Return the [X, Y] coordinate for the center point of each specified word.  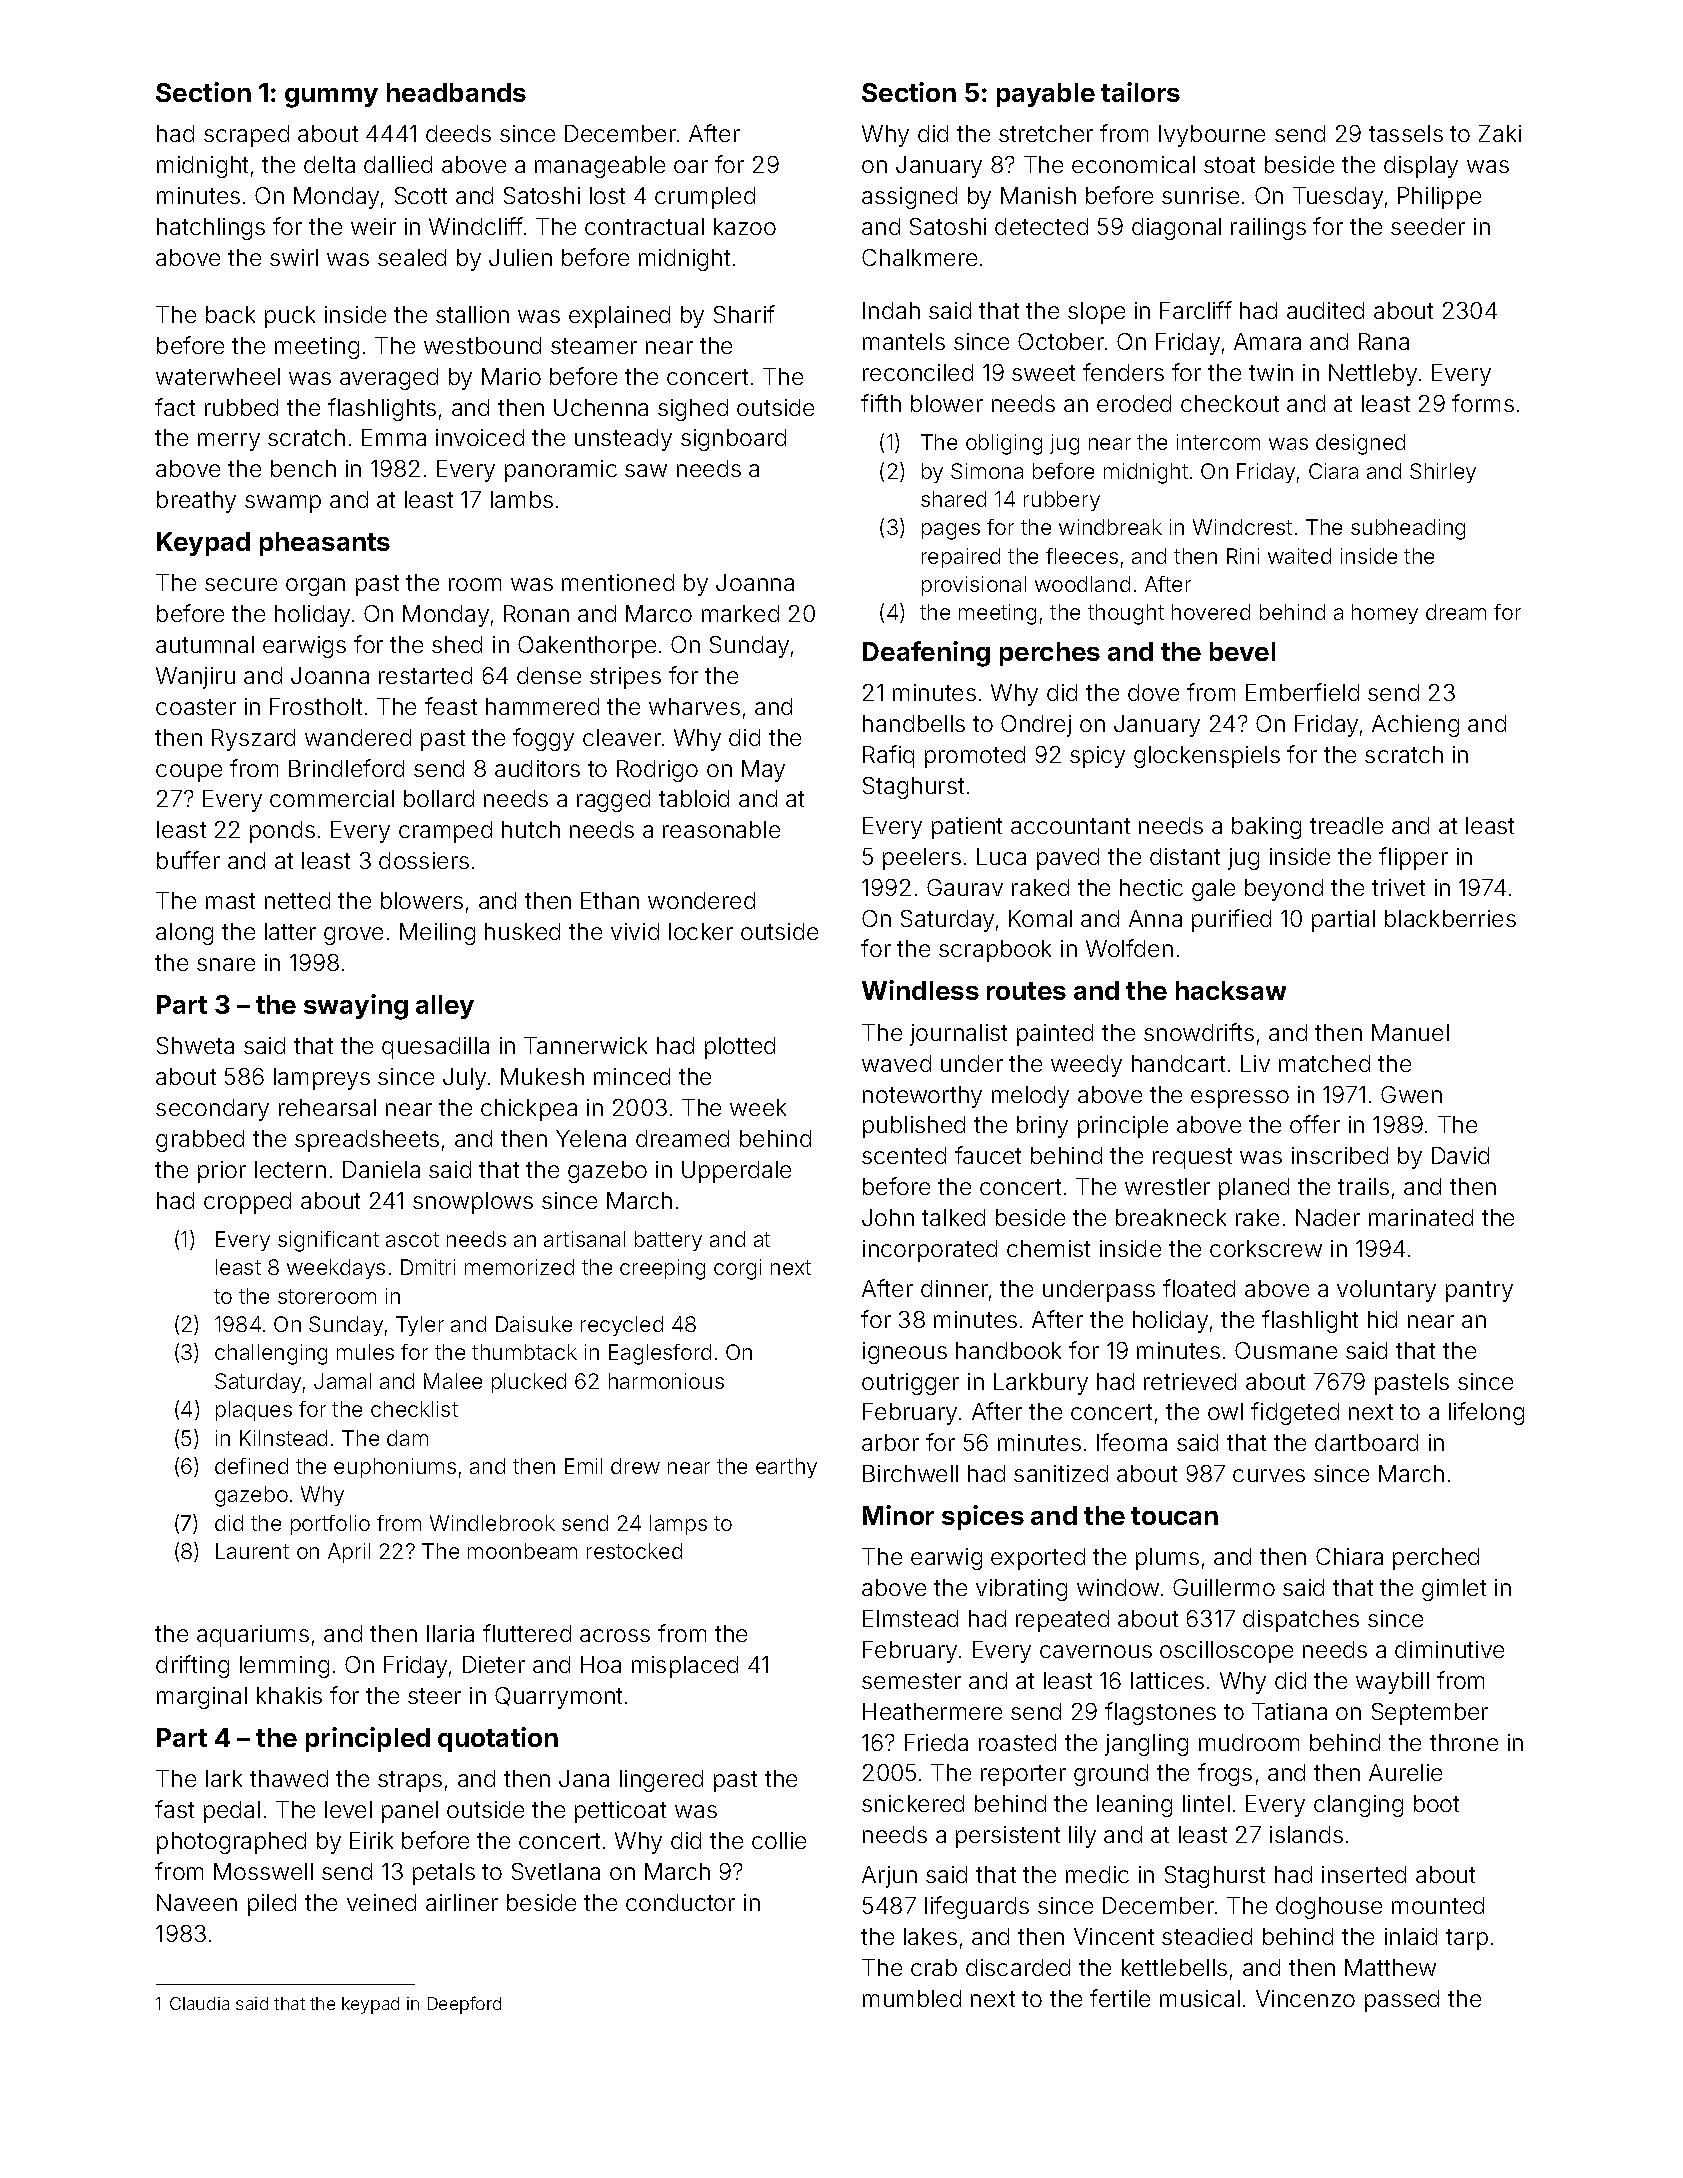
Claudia [199, 2003]
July [464, 1079]
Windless [920, 990]
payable [1046, 95]
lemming [284, 1667]
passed [1402, 2001]
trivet [1398, 887]
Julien [520, 257]
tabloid [694, 798]
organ [315, 587]
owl [1225, 1411]
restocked [634, 1551]
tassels [1406, 133]
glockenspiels [1207, 757]
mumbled [912, 1998]
